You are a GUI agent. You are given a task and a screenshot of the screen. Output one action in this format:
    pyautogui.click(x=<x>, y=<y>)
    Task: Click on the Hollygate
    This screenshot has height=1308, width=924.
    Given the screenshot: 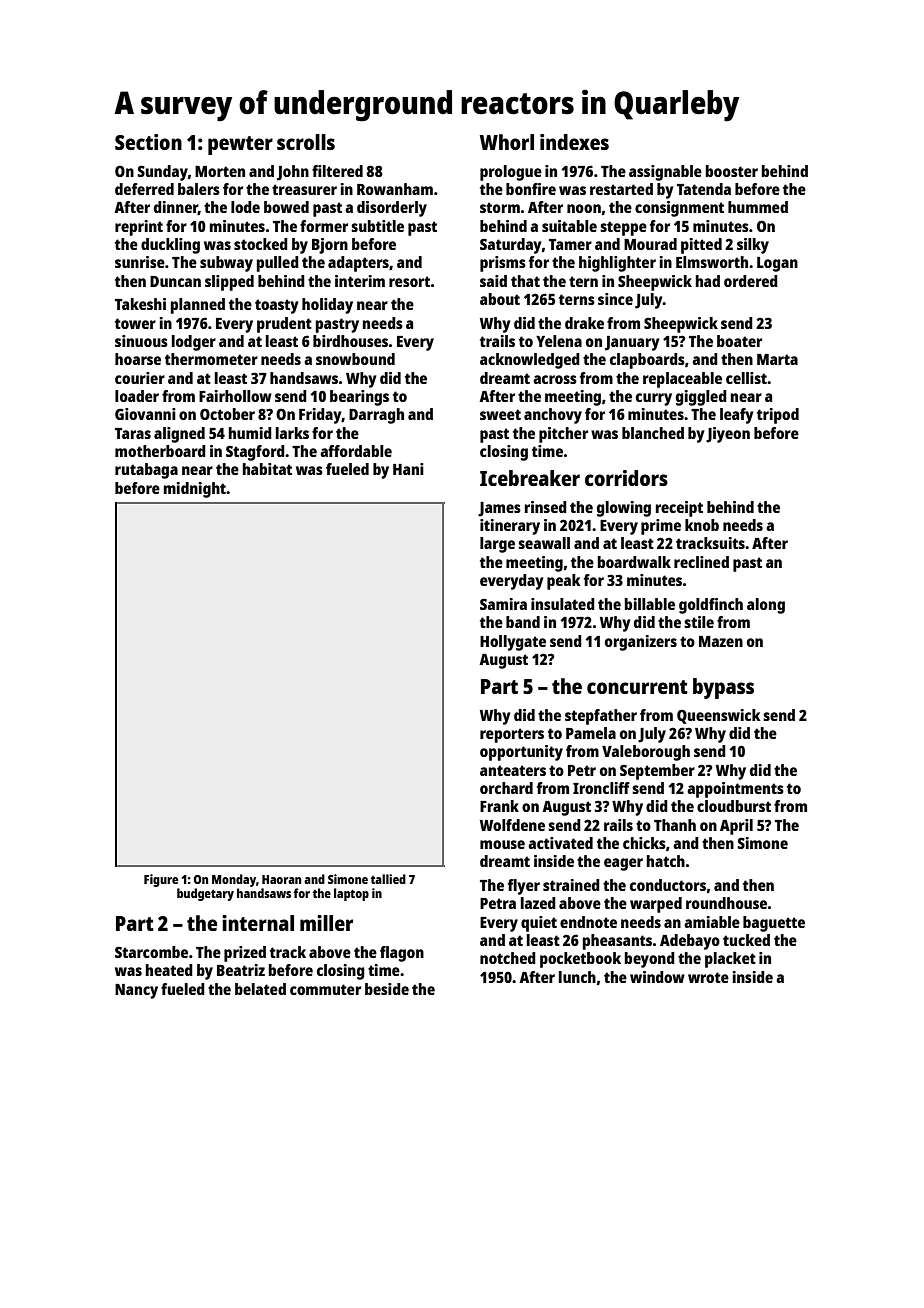 What is the action you would take?
    pyautogui.click(x=513, y=643)
